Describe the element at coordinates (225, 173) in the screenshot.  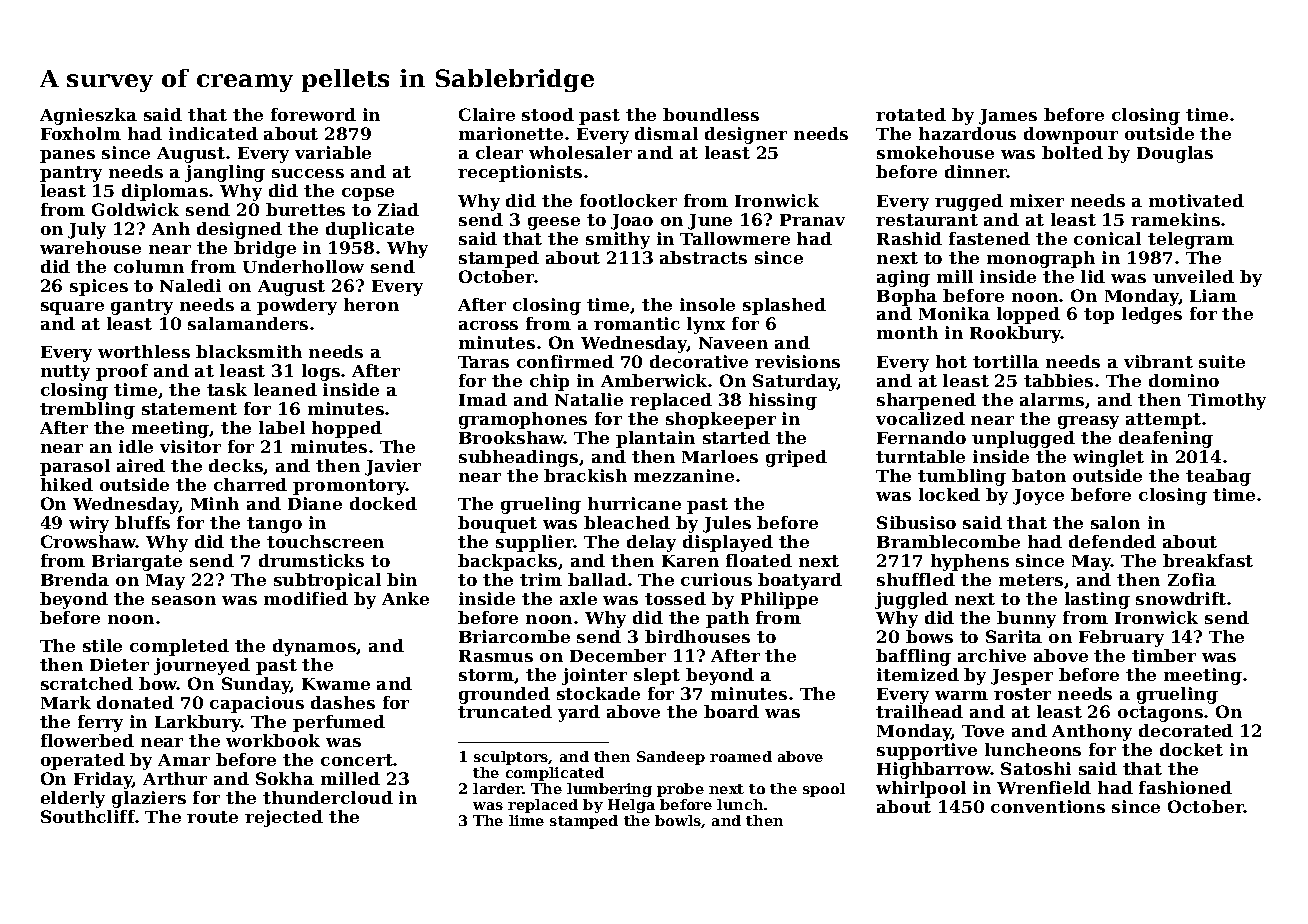
I see `jangling` at that location.
